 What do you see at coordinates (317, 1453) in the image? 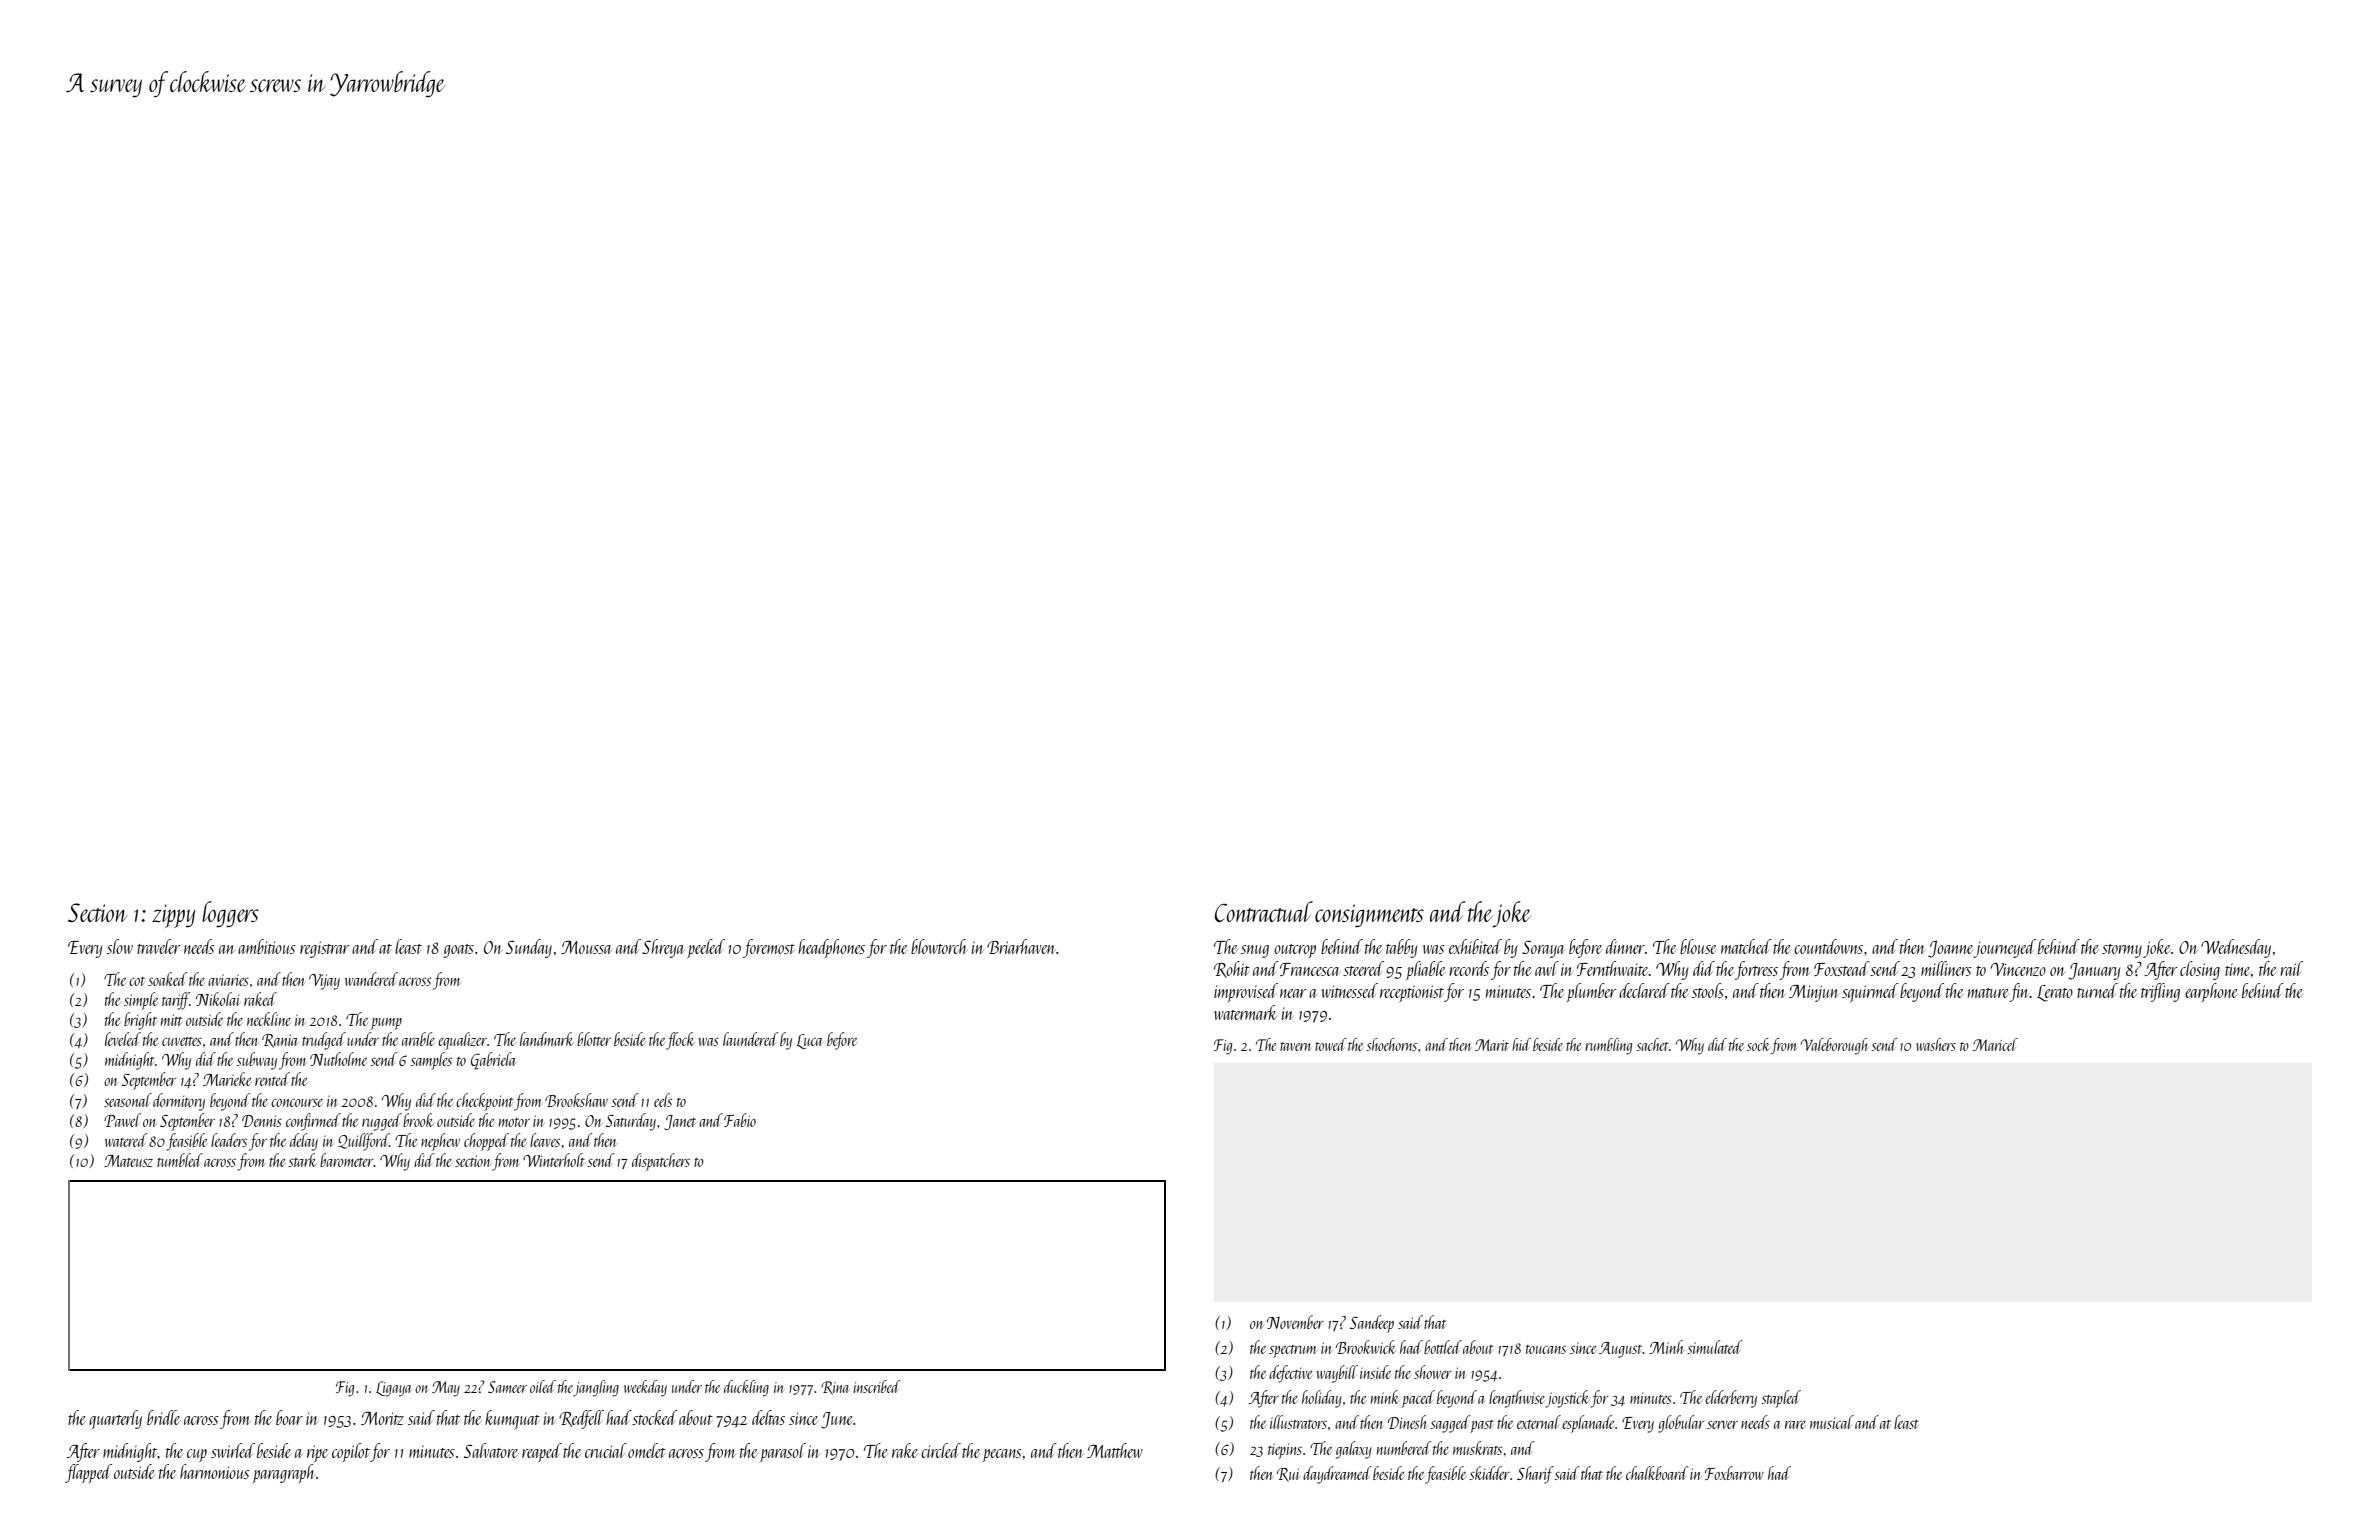
I see `ripe` at bounding box center [317, 1453].
